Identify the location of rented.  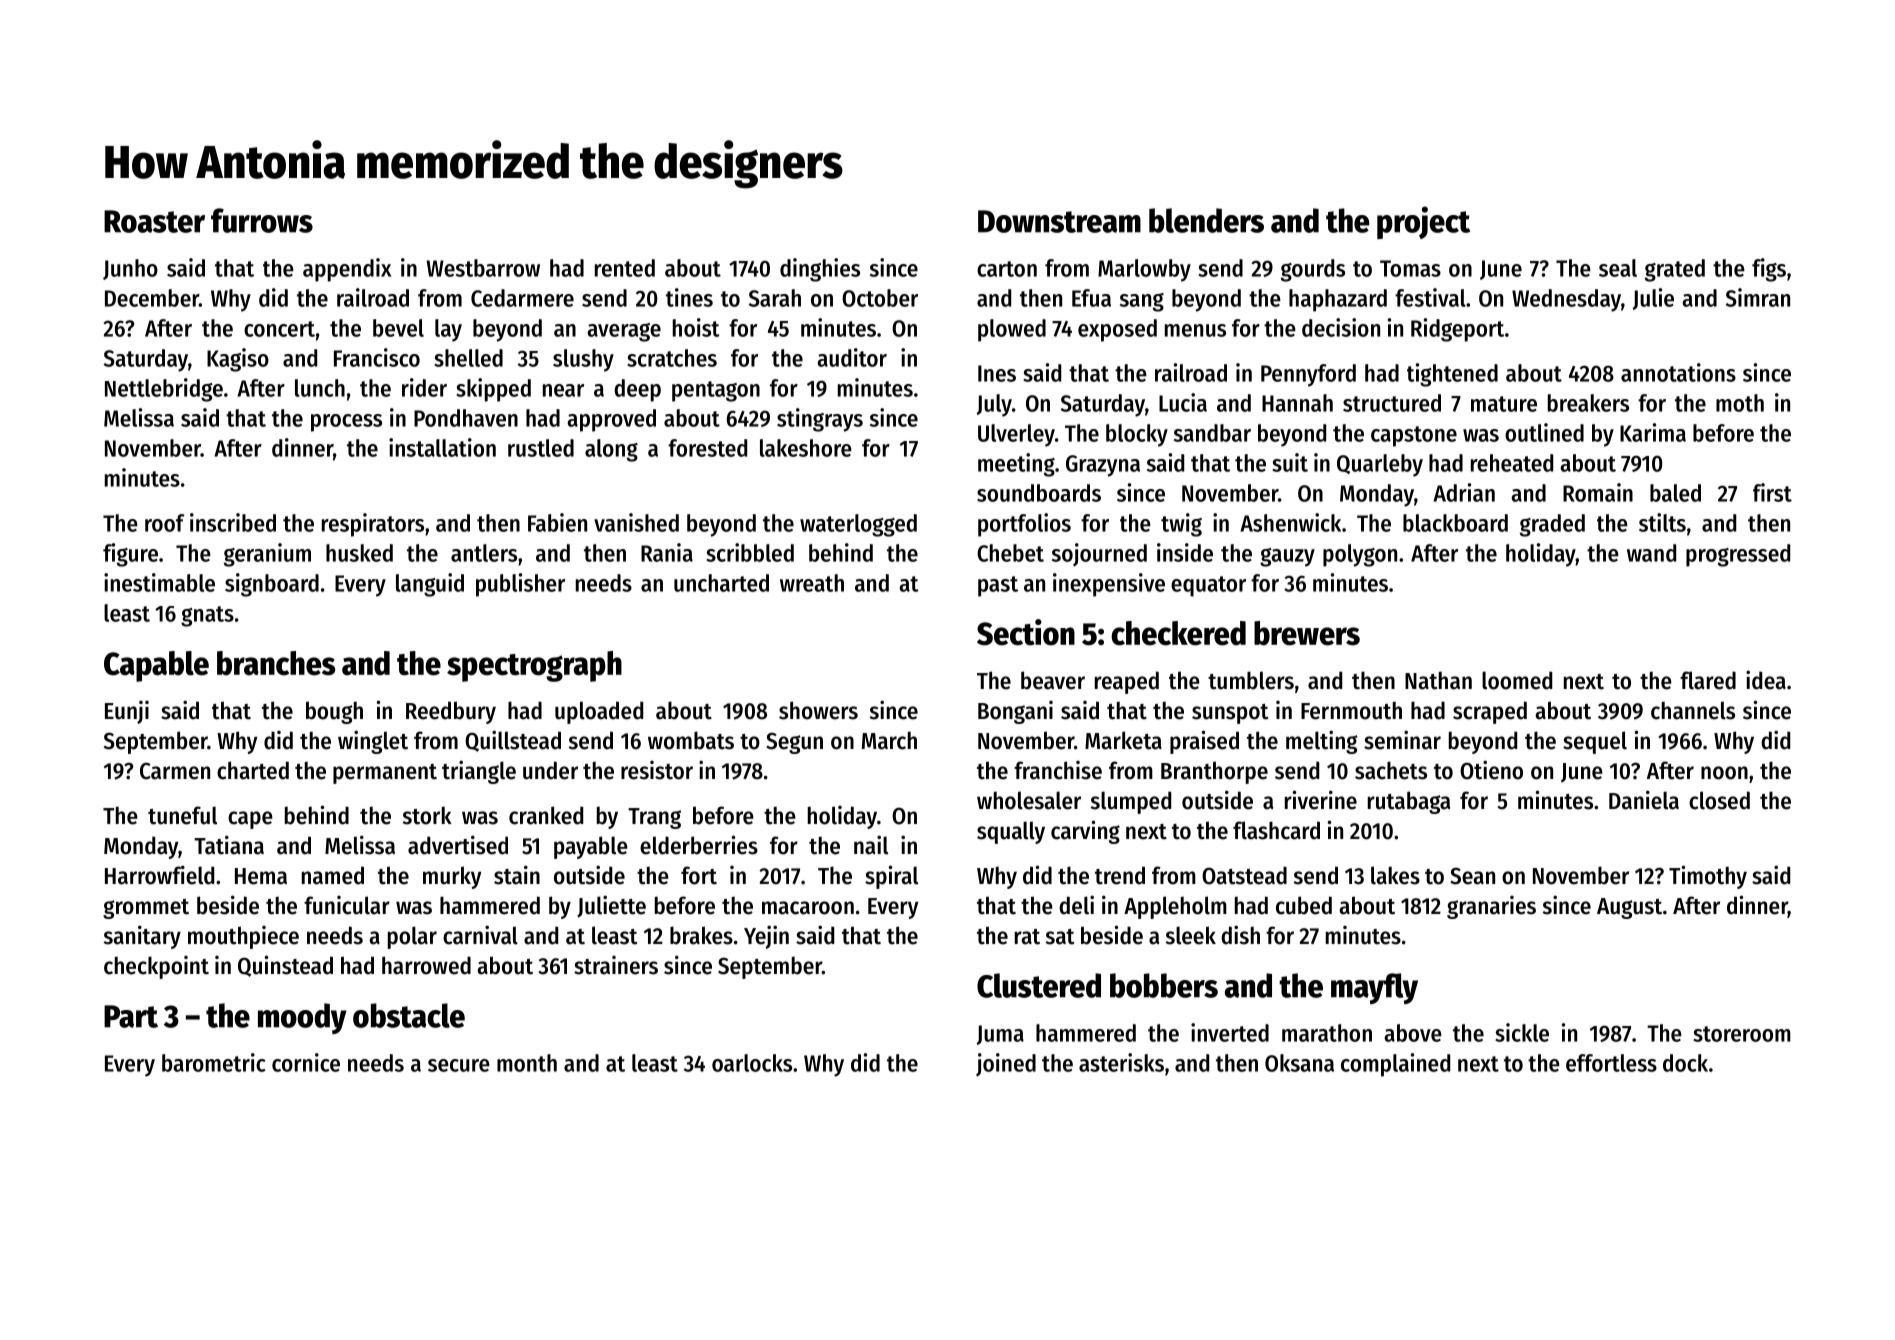
(625, 268).
